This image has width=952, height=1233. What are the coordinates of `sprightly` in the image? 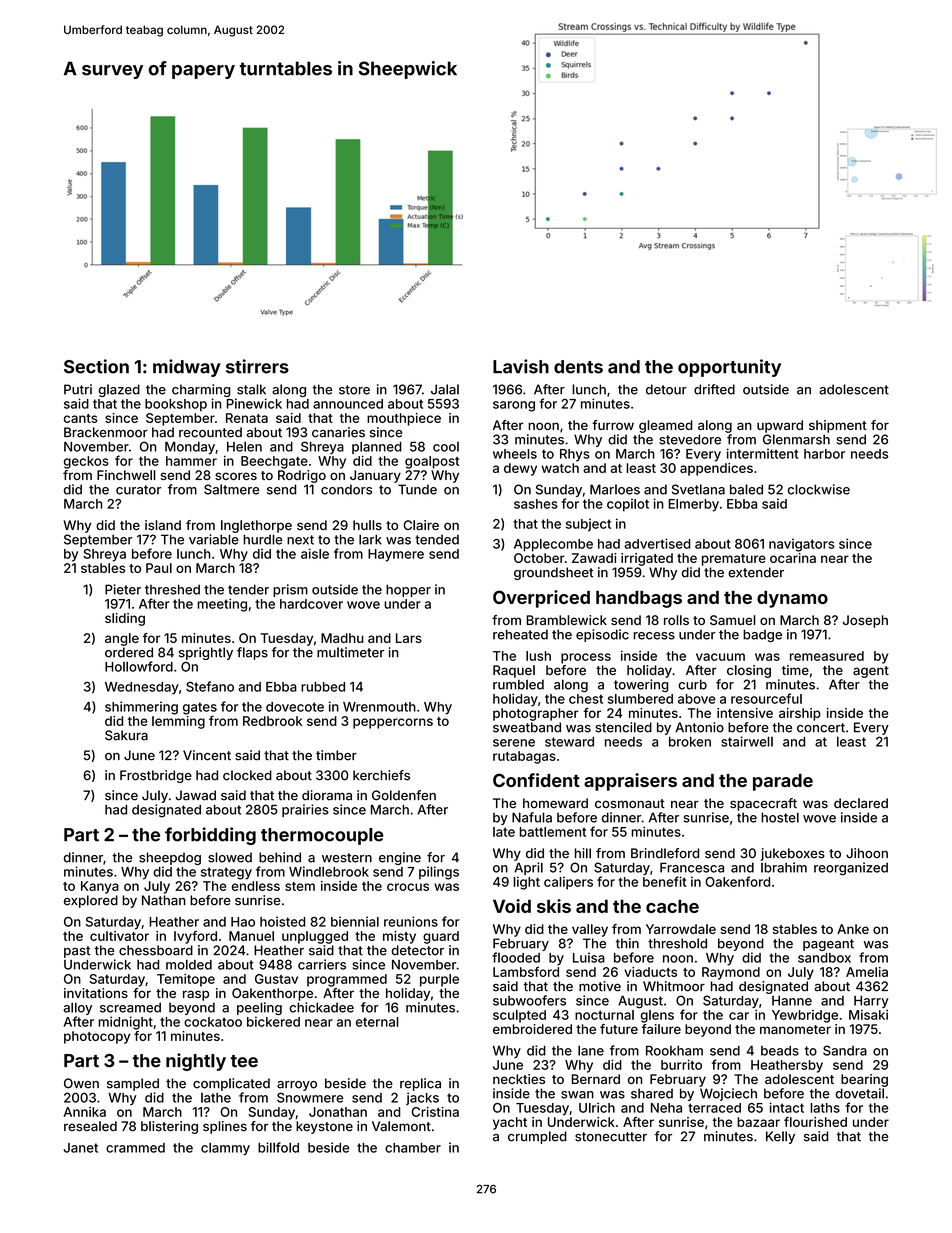 It's located at (206, 653).
